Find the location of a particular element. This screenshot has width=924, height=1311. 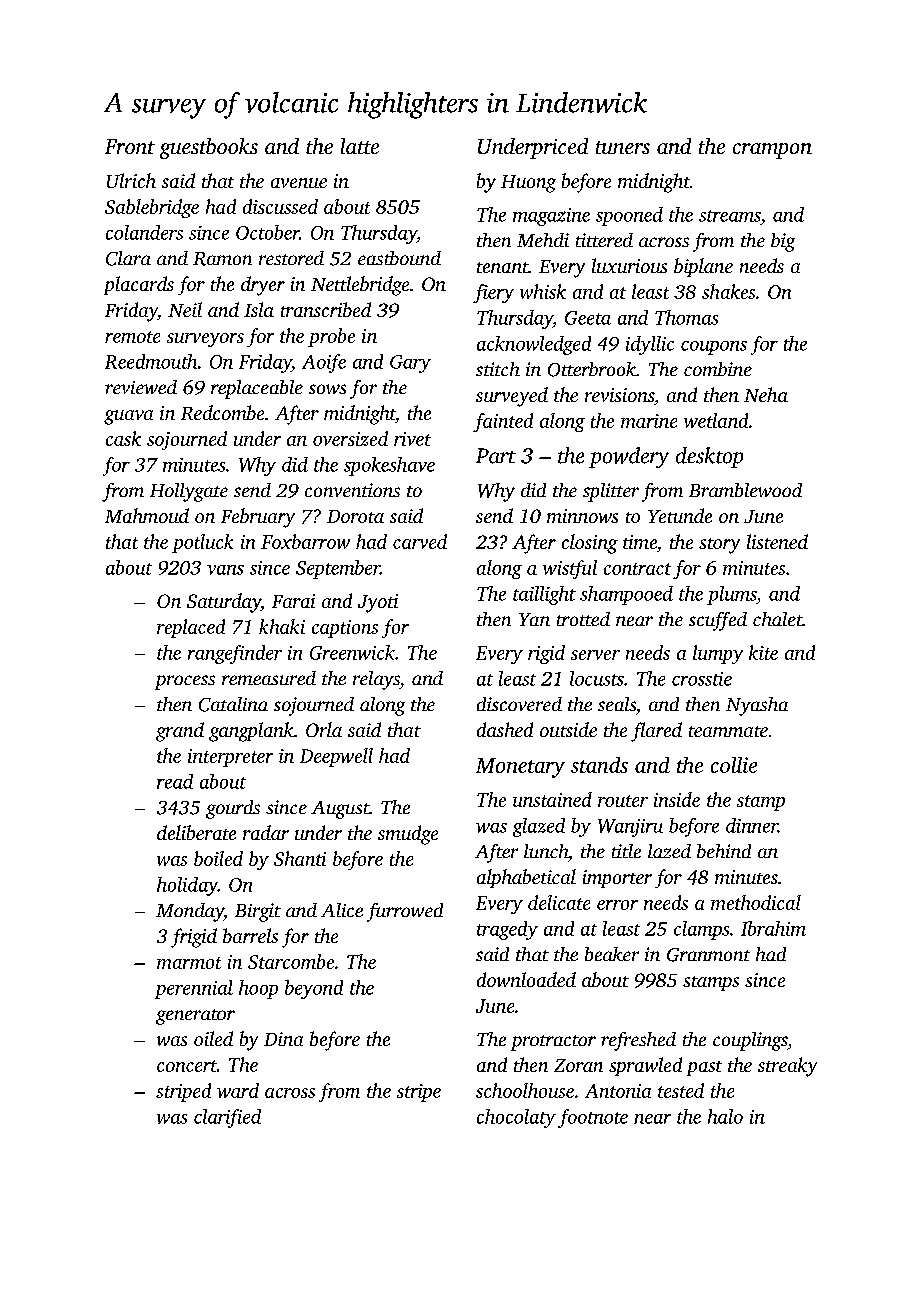

Neha is located at coordinates (766, 394).
